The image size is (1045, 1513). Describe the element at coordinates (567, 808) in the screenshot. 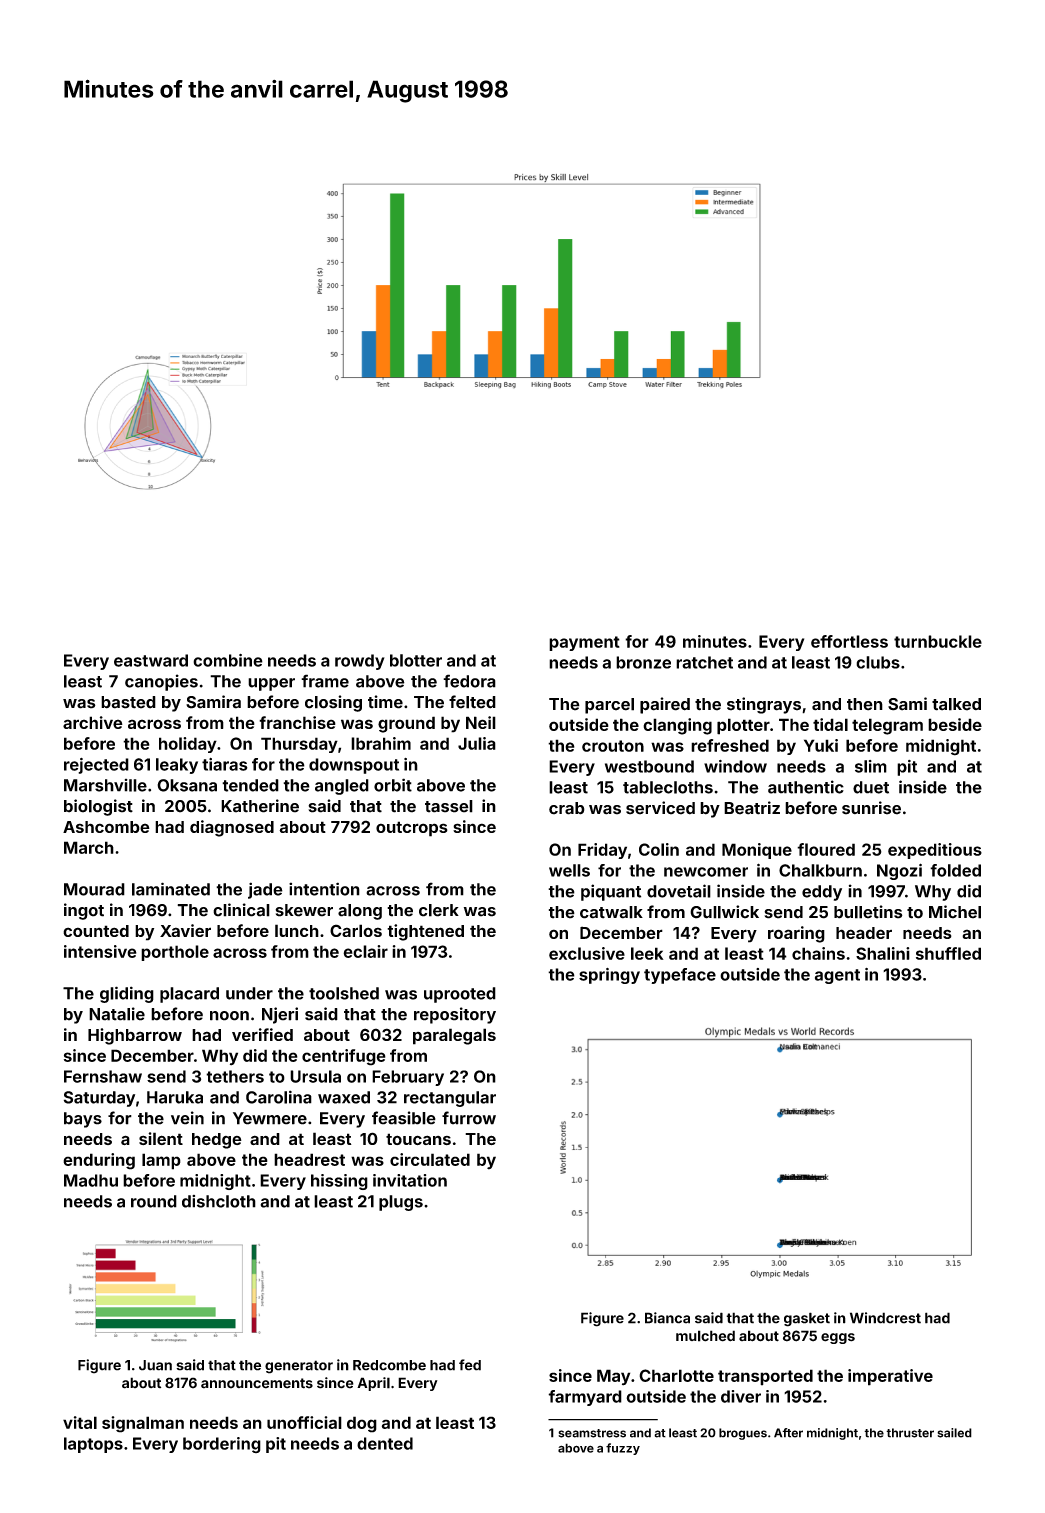

I see `crab` at that location.
